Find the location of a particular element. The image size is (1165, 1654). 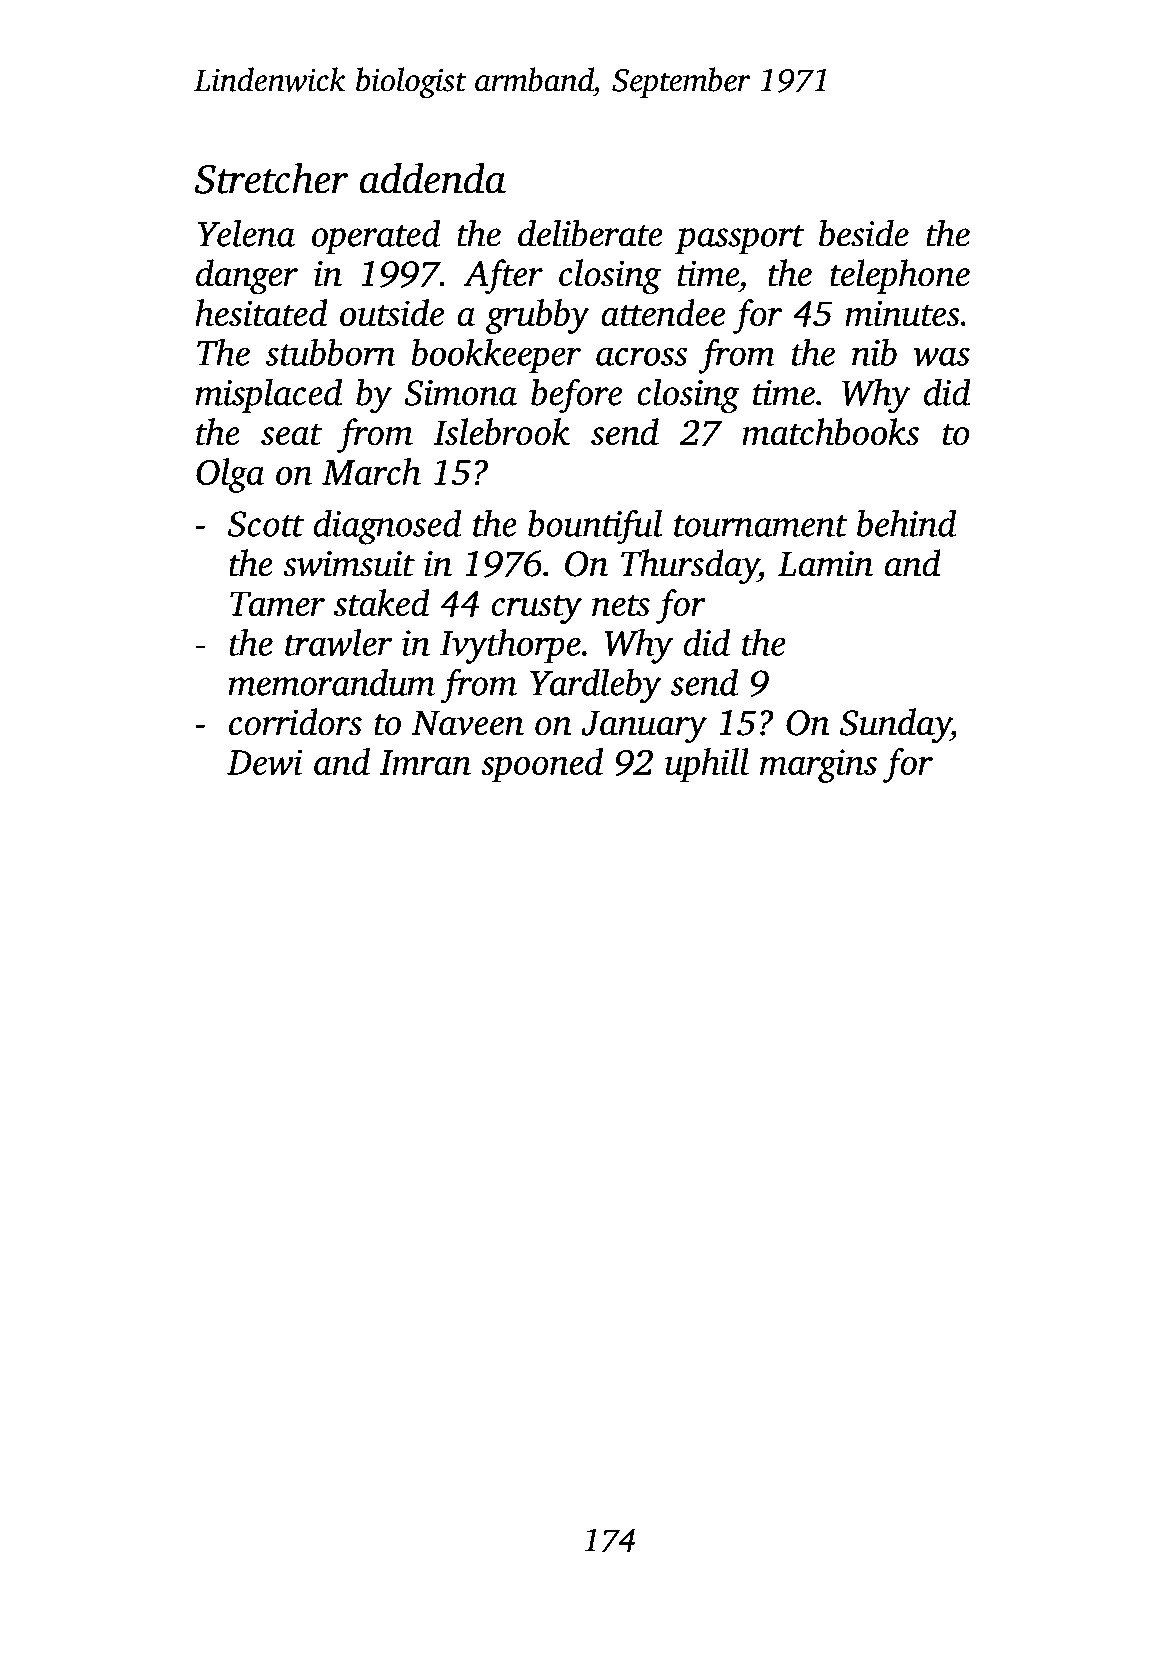

beside is located at coordinates (864, 233).
